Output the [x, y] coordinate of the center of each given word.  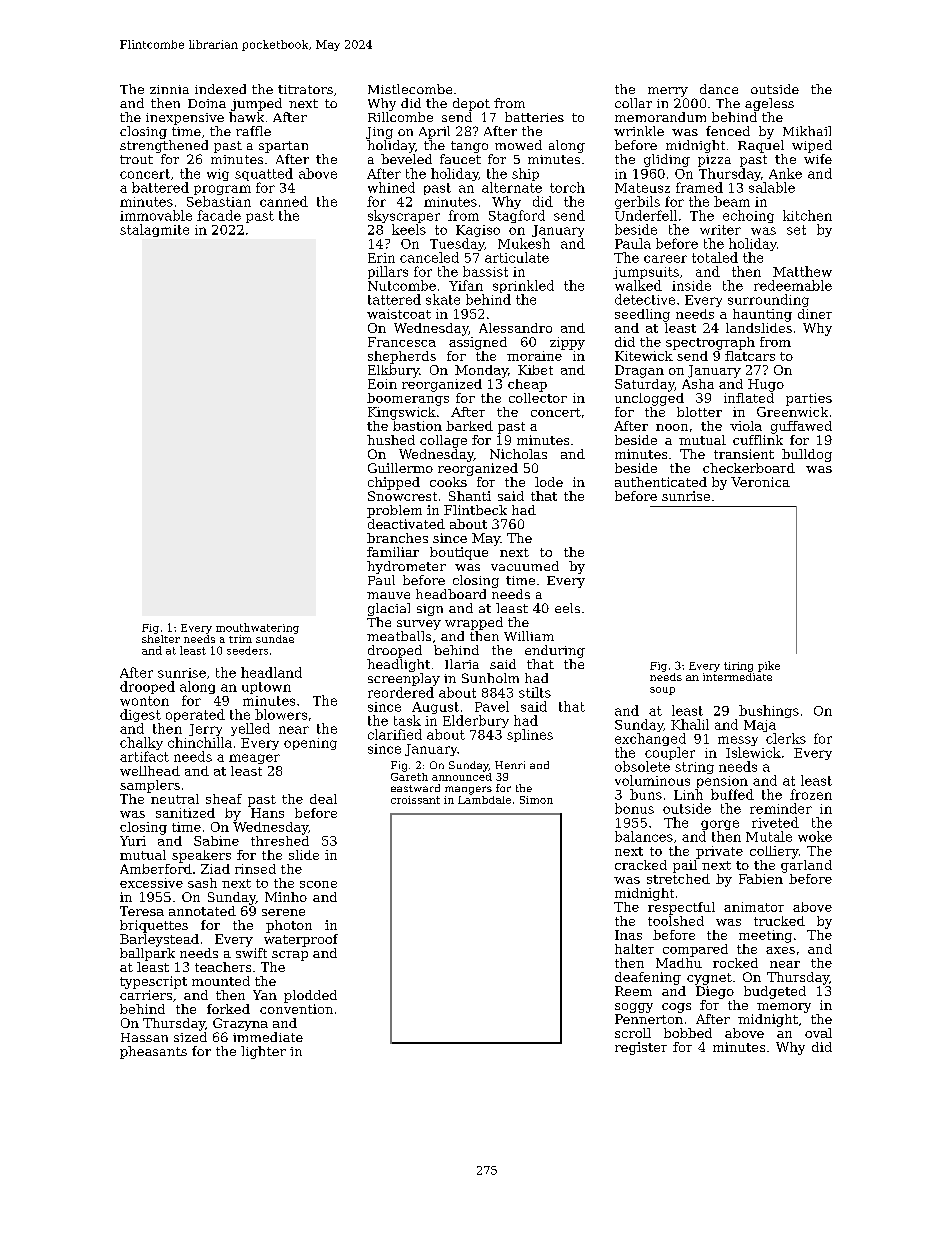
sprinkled [523, 286]
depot [471, 104]
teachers [223, 967]
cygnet [709, 979]
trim [240, 639]
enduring [555, 651]
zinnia [169, 89]
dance [719, 89]
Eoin [382, 384]
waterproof [301, 940]
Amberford [156, 869]
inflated [749, 398]
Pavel [492, 706]
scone [318, 884]
